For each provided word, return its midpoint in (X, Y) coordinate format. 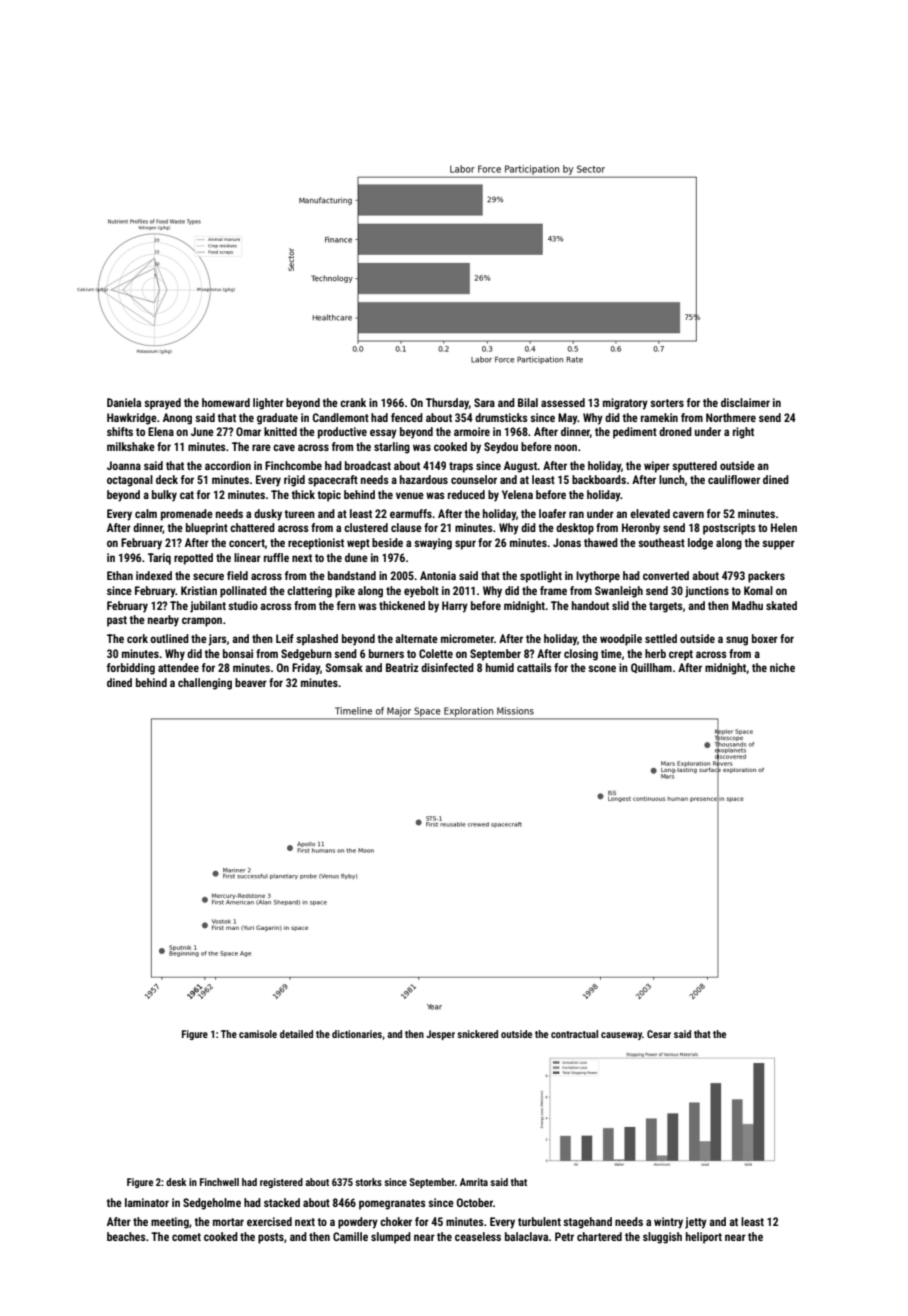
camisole (258, 1034)
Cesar (659, 1034)
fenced (407, 417)
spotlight (541, 577)
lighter (268, 404)
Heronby (641, 529)
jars (217, 640)
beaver (251, 682)
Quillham (651, 668)
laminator (147, 1202)
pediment (635, 433)
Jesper (440, 1035)
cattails (534, 667)
